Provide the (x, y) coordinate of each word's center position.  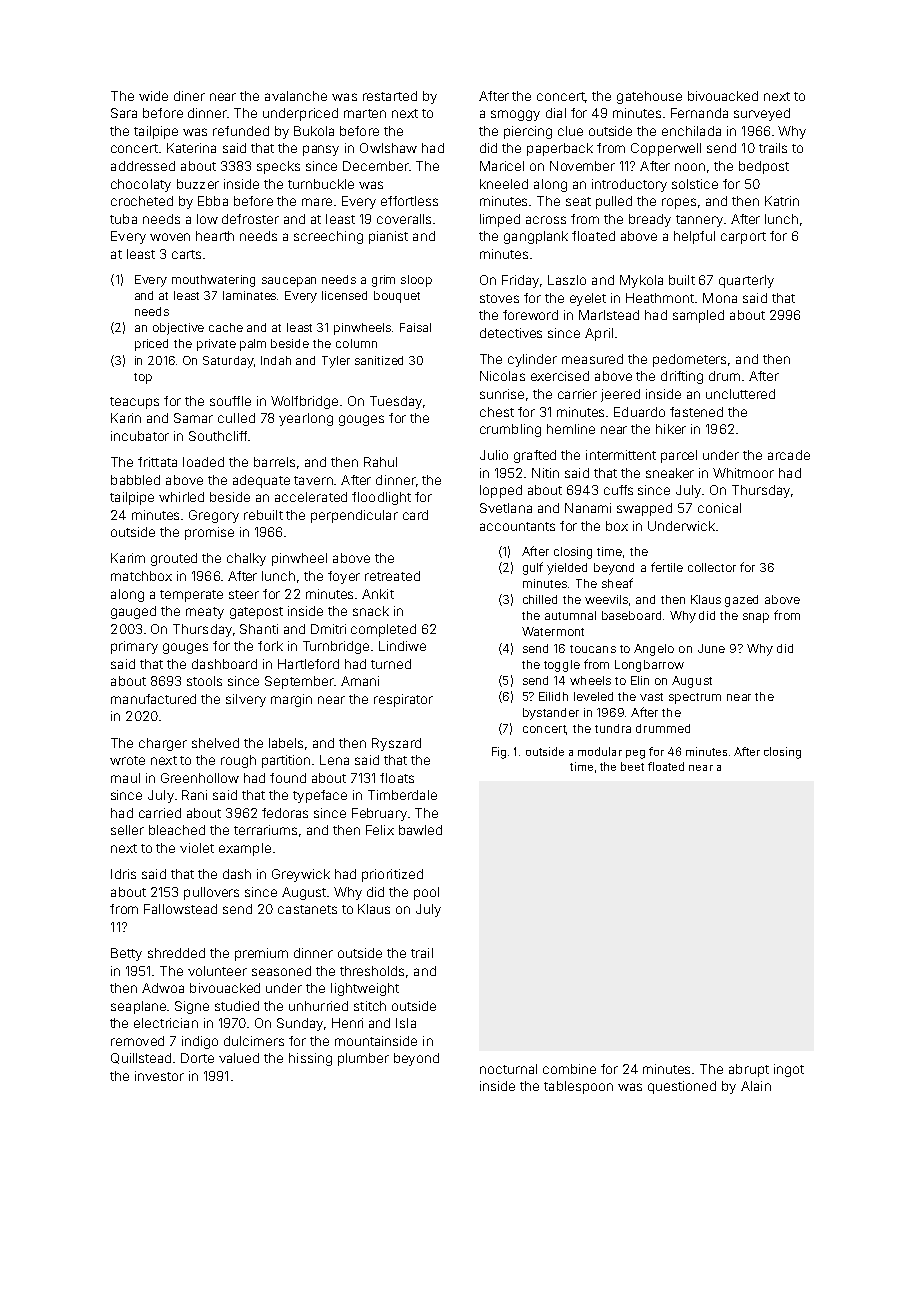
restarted (390, 96)
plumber (363, 1059)
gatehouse (649, 97)
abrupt (749, 1070)
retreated (392, 576)
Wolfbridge (304, 402)
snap (756, 618)
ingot (789, 1070)
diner (189, 96)
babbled (135, 480)
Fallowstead (180, 909)
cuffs (618, 490)
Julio (494, 455)
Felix (380, 830)
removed (137, 1041)
